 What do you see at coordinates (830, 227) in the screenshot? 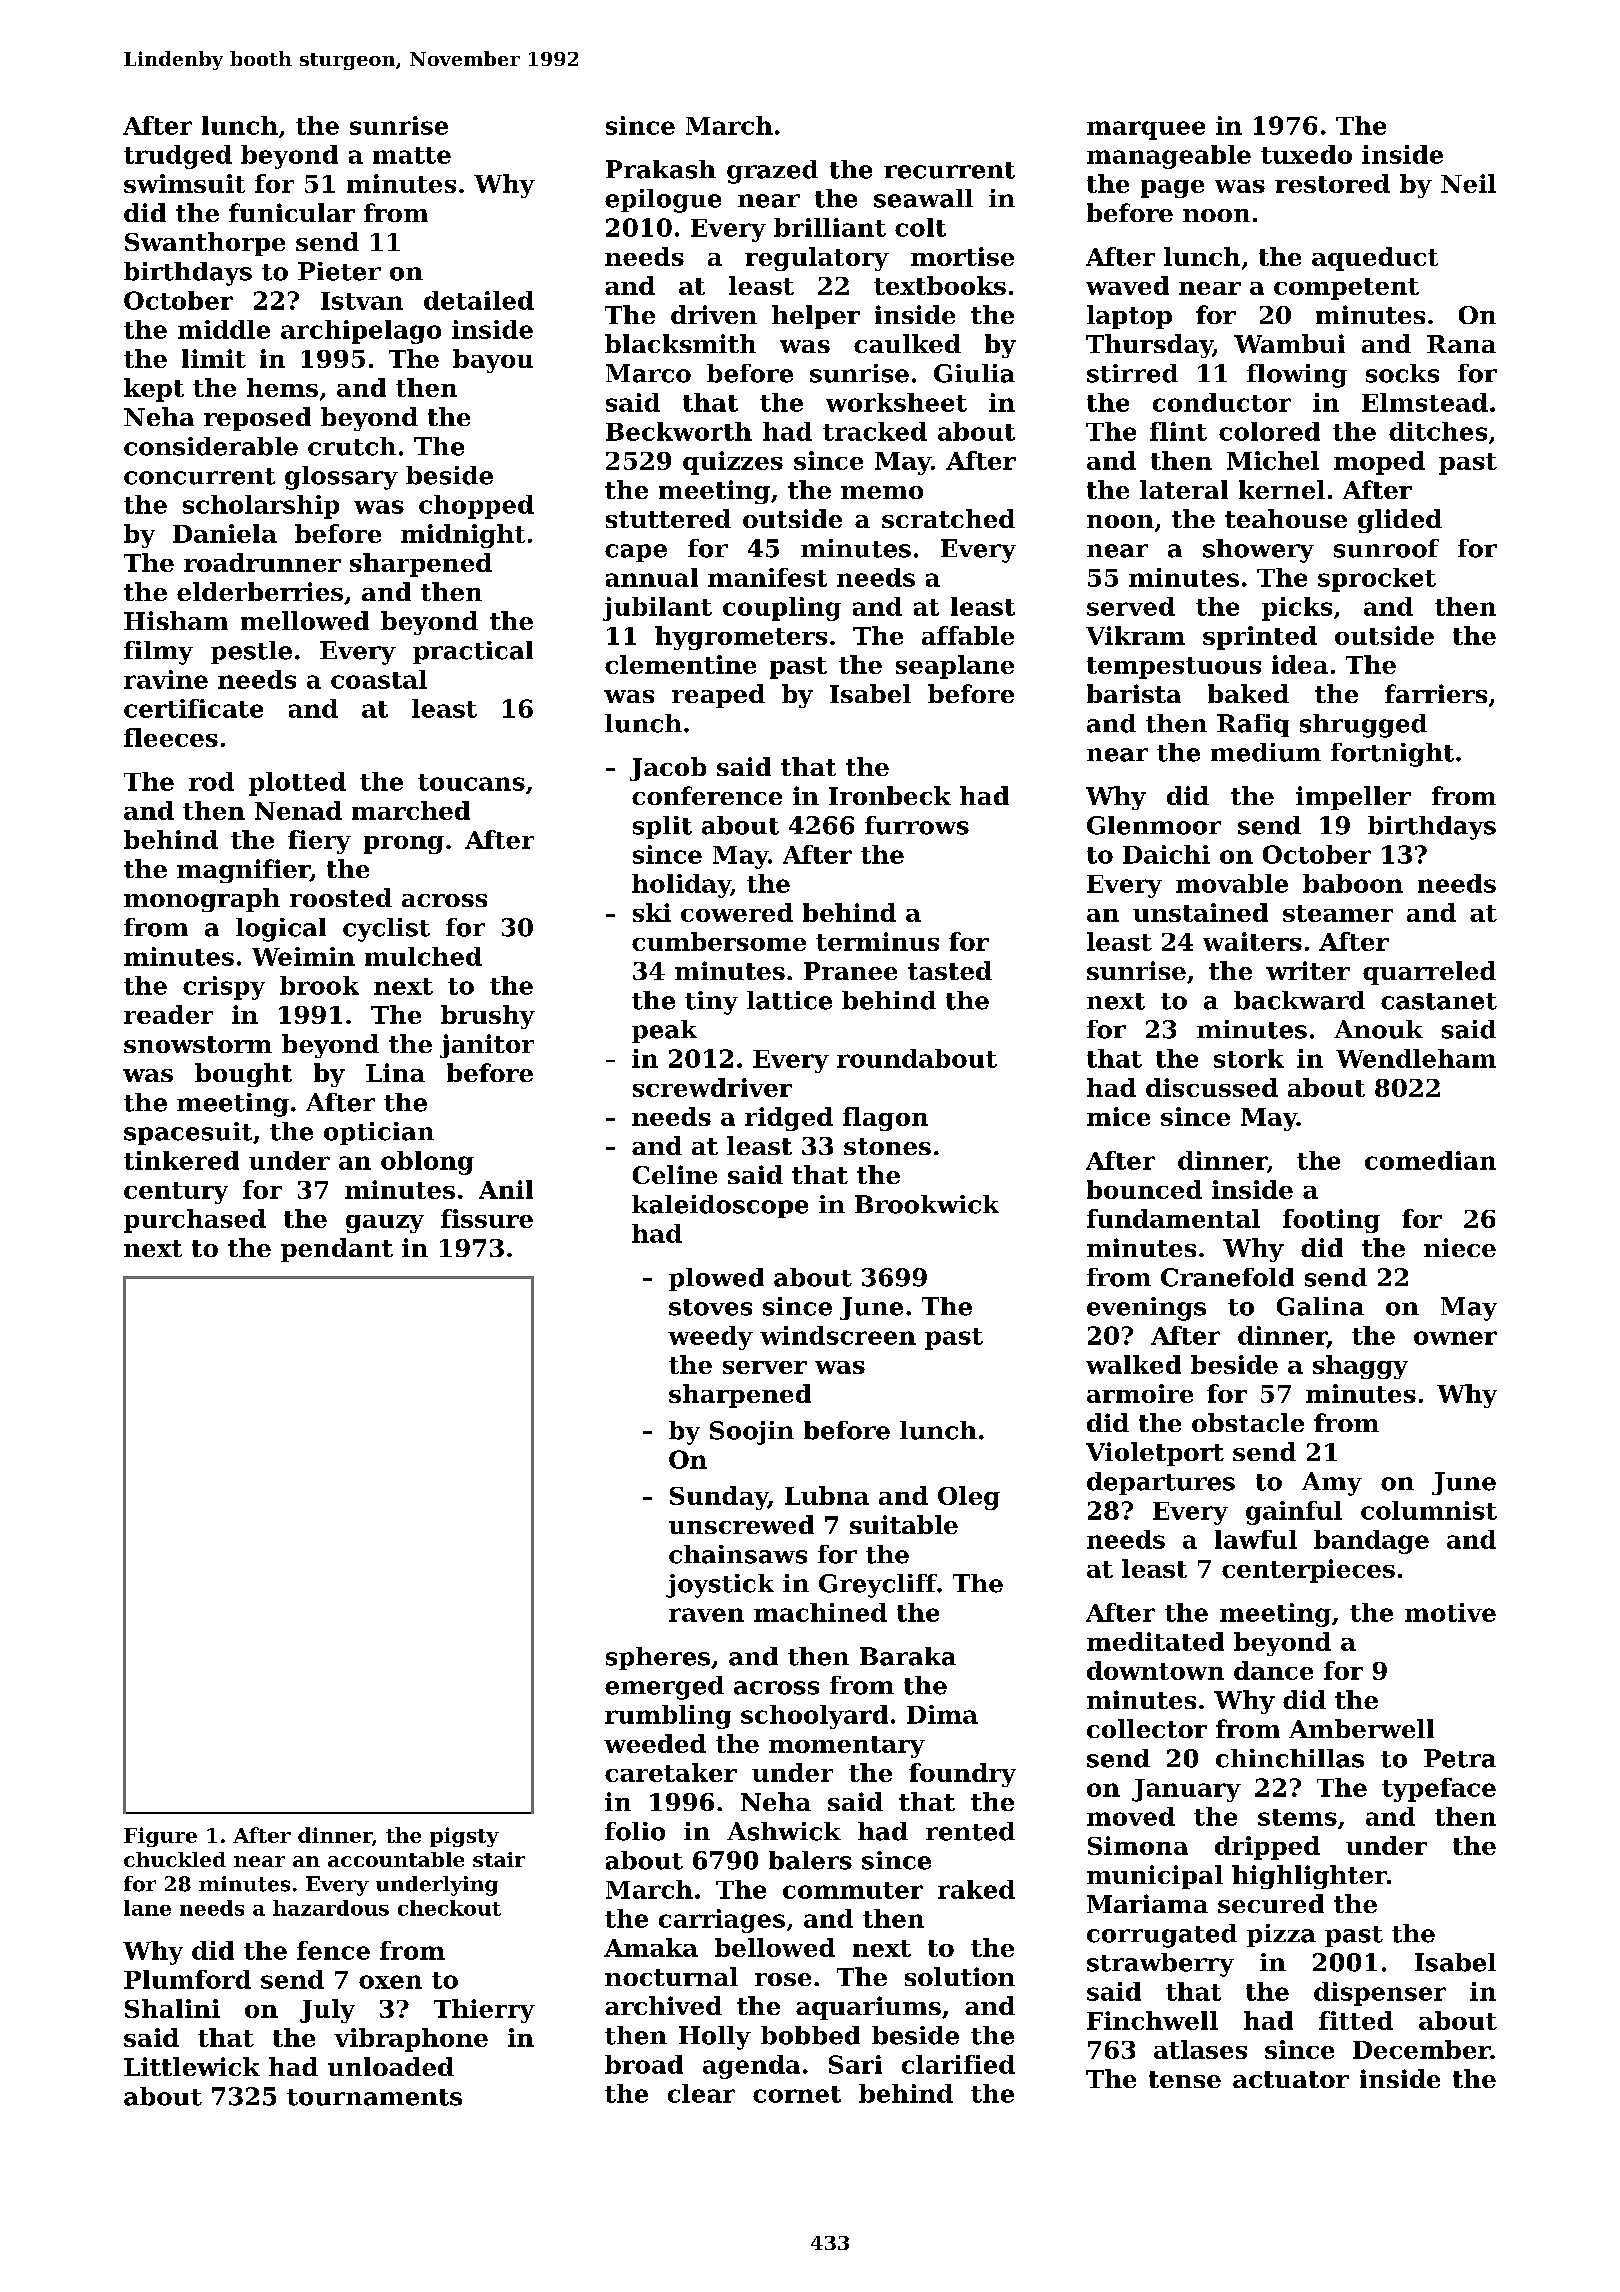
I see `brilliant` at bounding box center [830, 227].
